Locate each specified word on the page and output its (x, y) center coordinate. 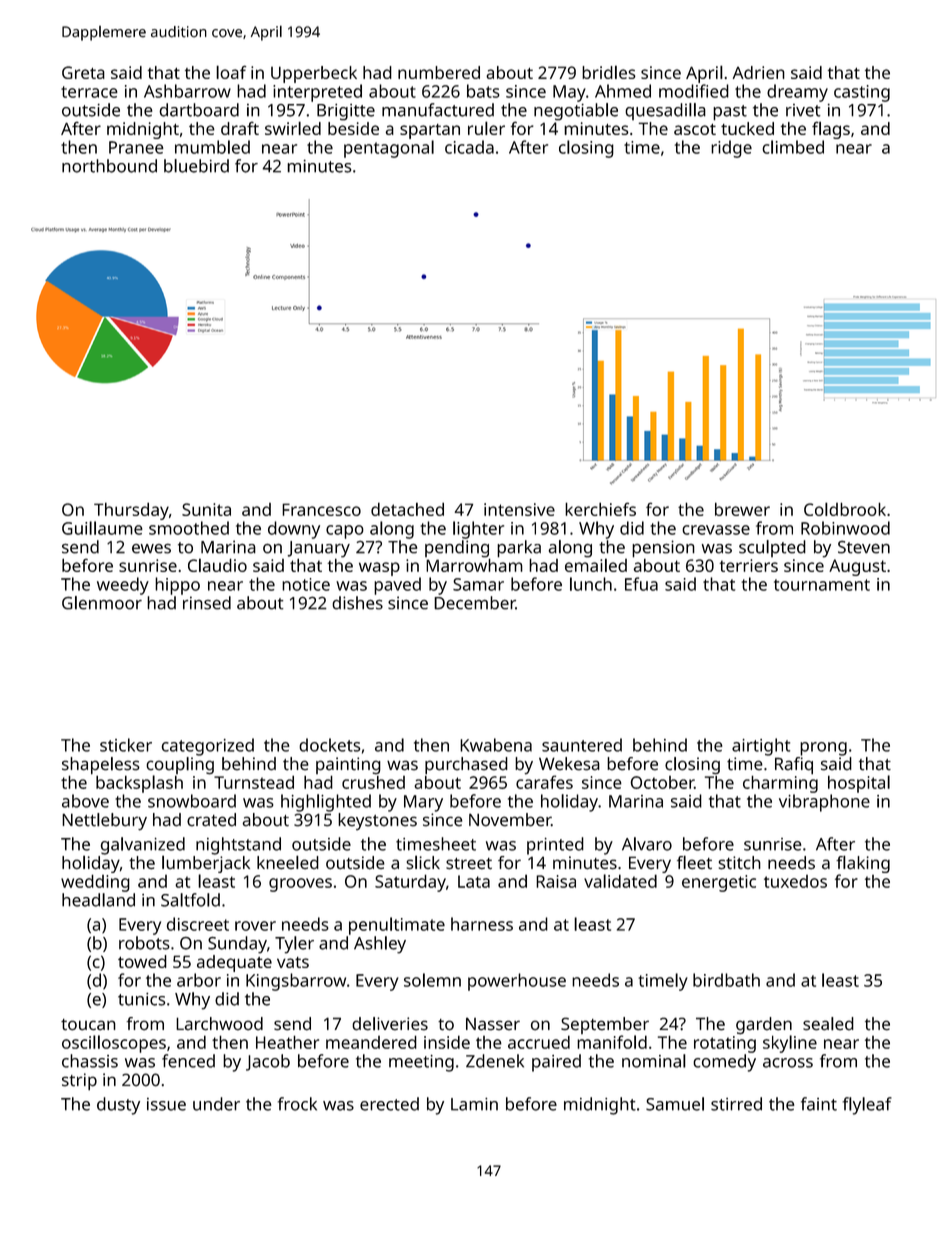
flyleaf (867, 1106)
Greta (83, 72)
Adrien (759, 72)
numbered (439, 72)
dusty (118, 1106)
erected (389, 1104)
